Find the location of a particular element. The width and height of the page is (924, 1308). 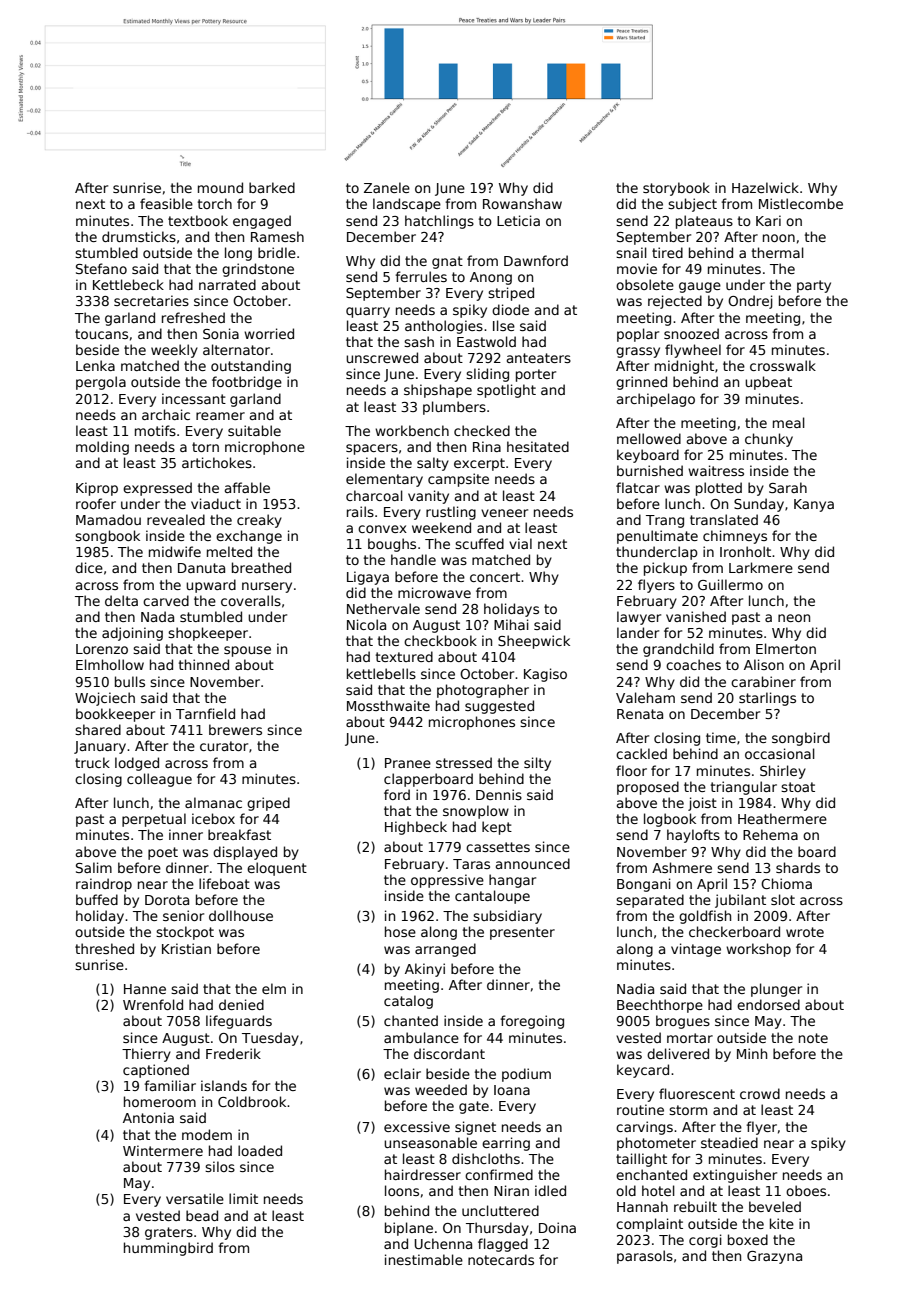

Wintermere is located at coordinates (163, 1150).
